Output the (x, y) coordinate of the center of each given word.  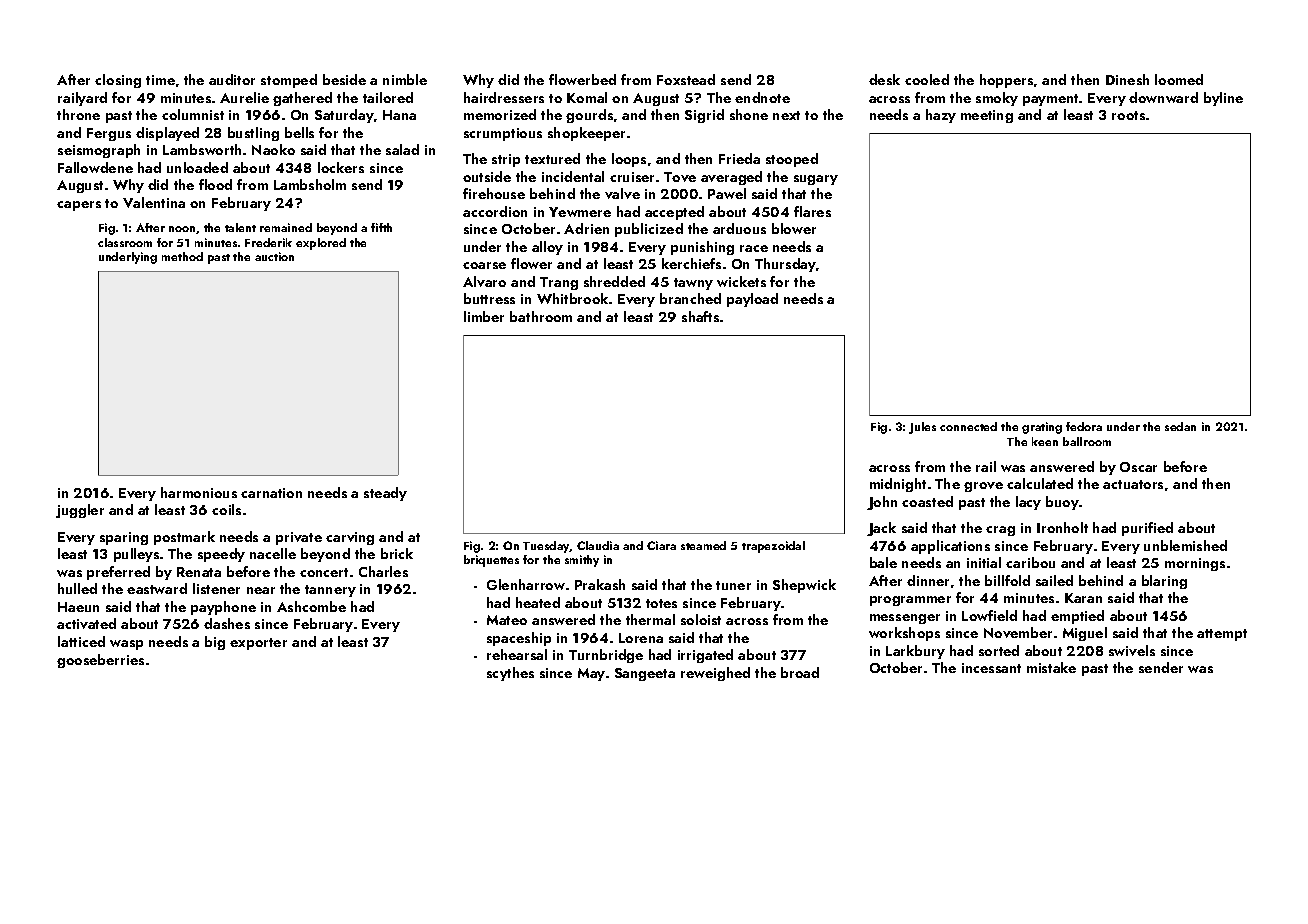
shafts (700, 316)
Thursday (785, 265)
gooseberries (100, 661)
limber (484, 316)
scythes (510, 674)
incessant (991, 668)
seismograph (99, 151)
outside (487, 176)
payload (752, 300)
